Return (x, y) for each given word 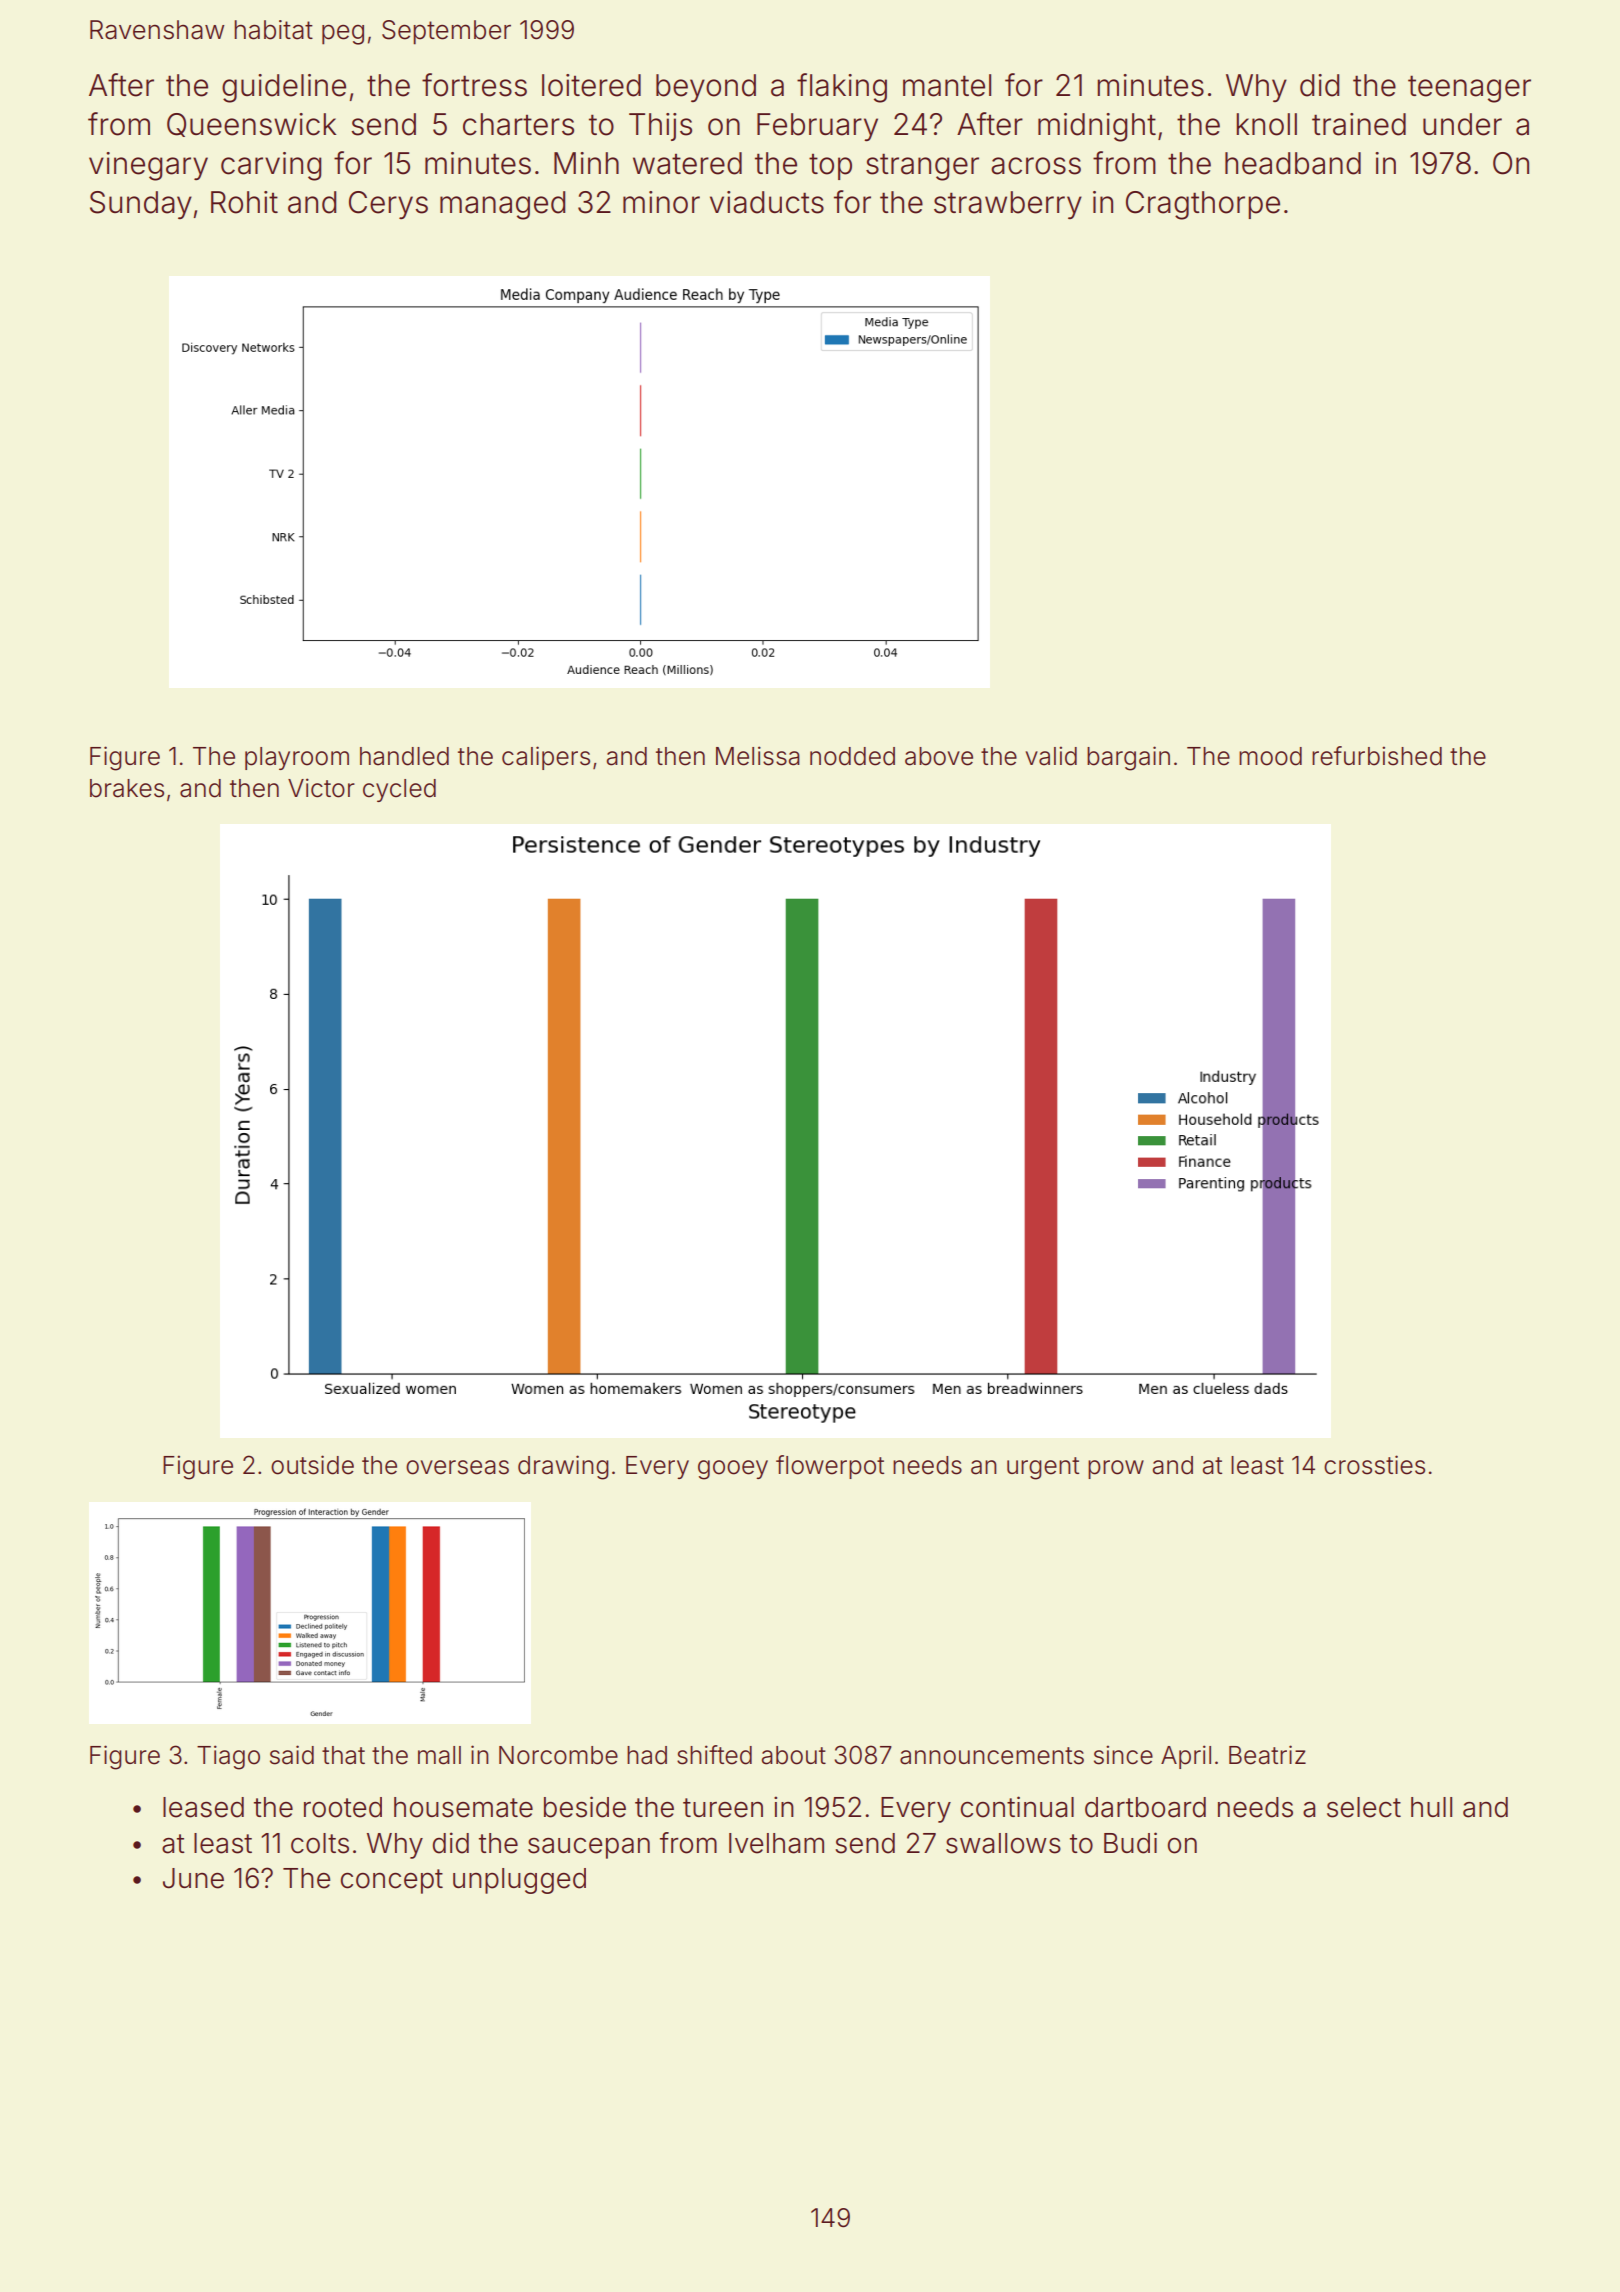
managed (502, 205)
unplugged (519, 1881)
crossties (1374, 1465)
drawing (563, 1467)
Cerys (388, 205)
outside (312, 1465)
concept (391, 1881)
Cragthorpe (1203, 205)
